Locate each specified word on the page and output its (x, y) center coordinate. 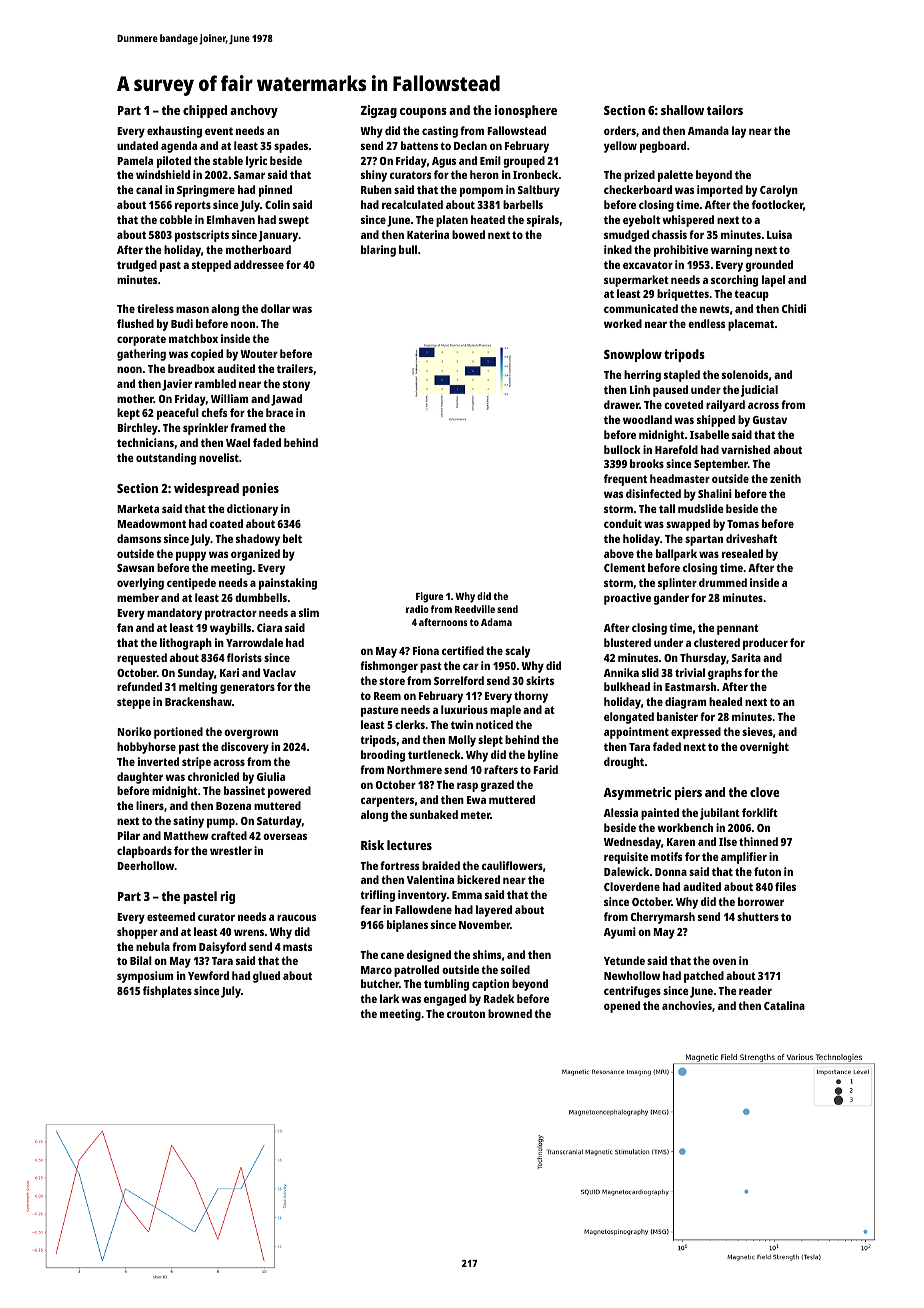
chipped (205, 111)
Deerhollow (145, 865)
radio (417, 609)
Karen (681, 842)
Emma (467, 895)
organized (255, 555)
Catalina (784, 1005)
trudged (137, 266)
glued (266, 977)
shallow (682, 110)
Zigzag (379, 111)
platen (452, 221)
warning (731, 251)
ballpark (676, 555)
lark (389, 998)
